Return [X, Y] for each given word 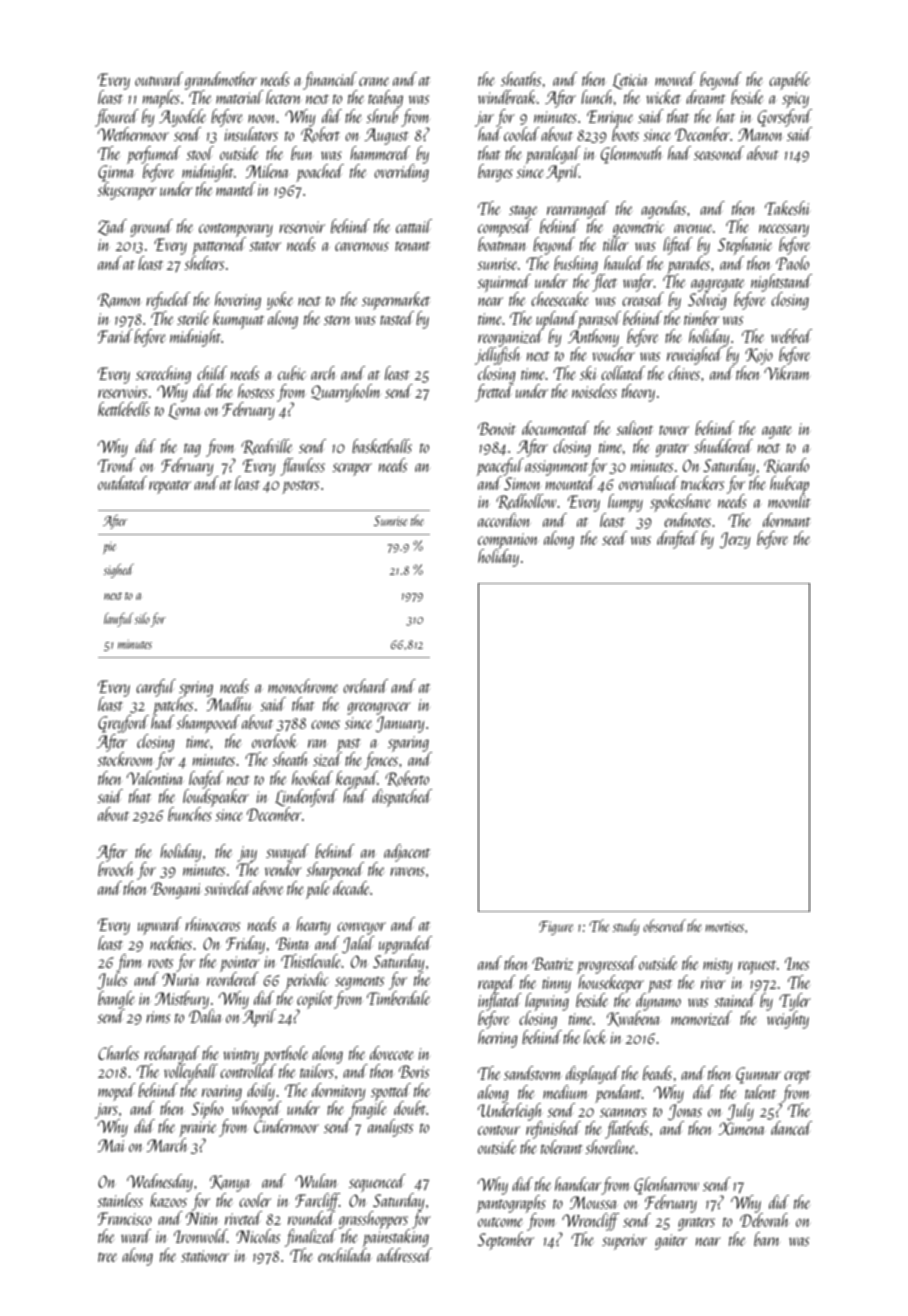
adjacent [407, 853]
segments [359, 983]
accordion [504, 520]
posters [300, 487]
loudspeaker [216, 797]
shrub [382, 116]
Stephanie [745, 246]
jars [106, 1111]
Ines [797, 963]
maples [161, 99]
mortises [725, 926]
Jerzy [735, 540]
